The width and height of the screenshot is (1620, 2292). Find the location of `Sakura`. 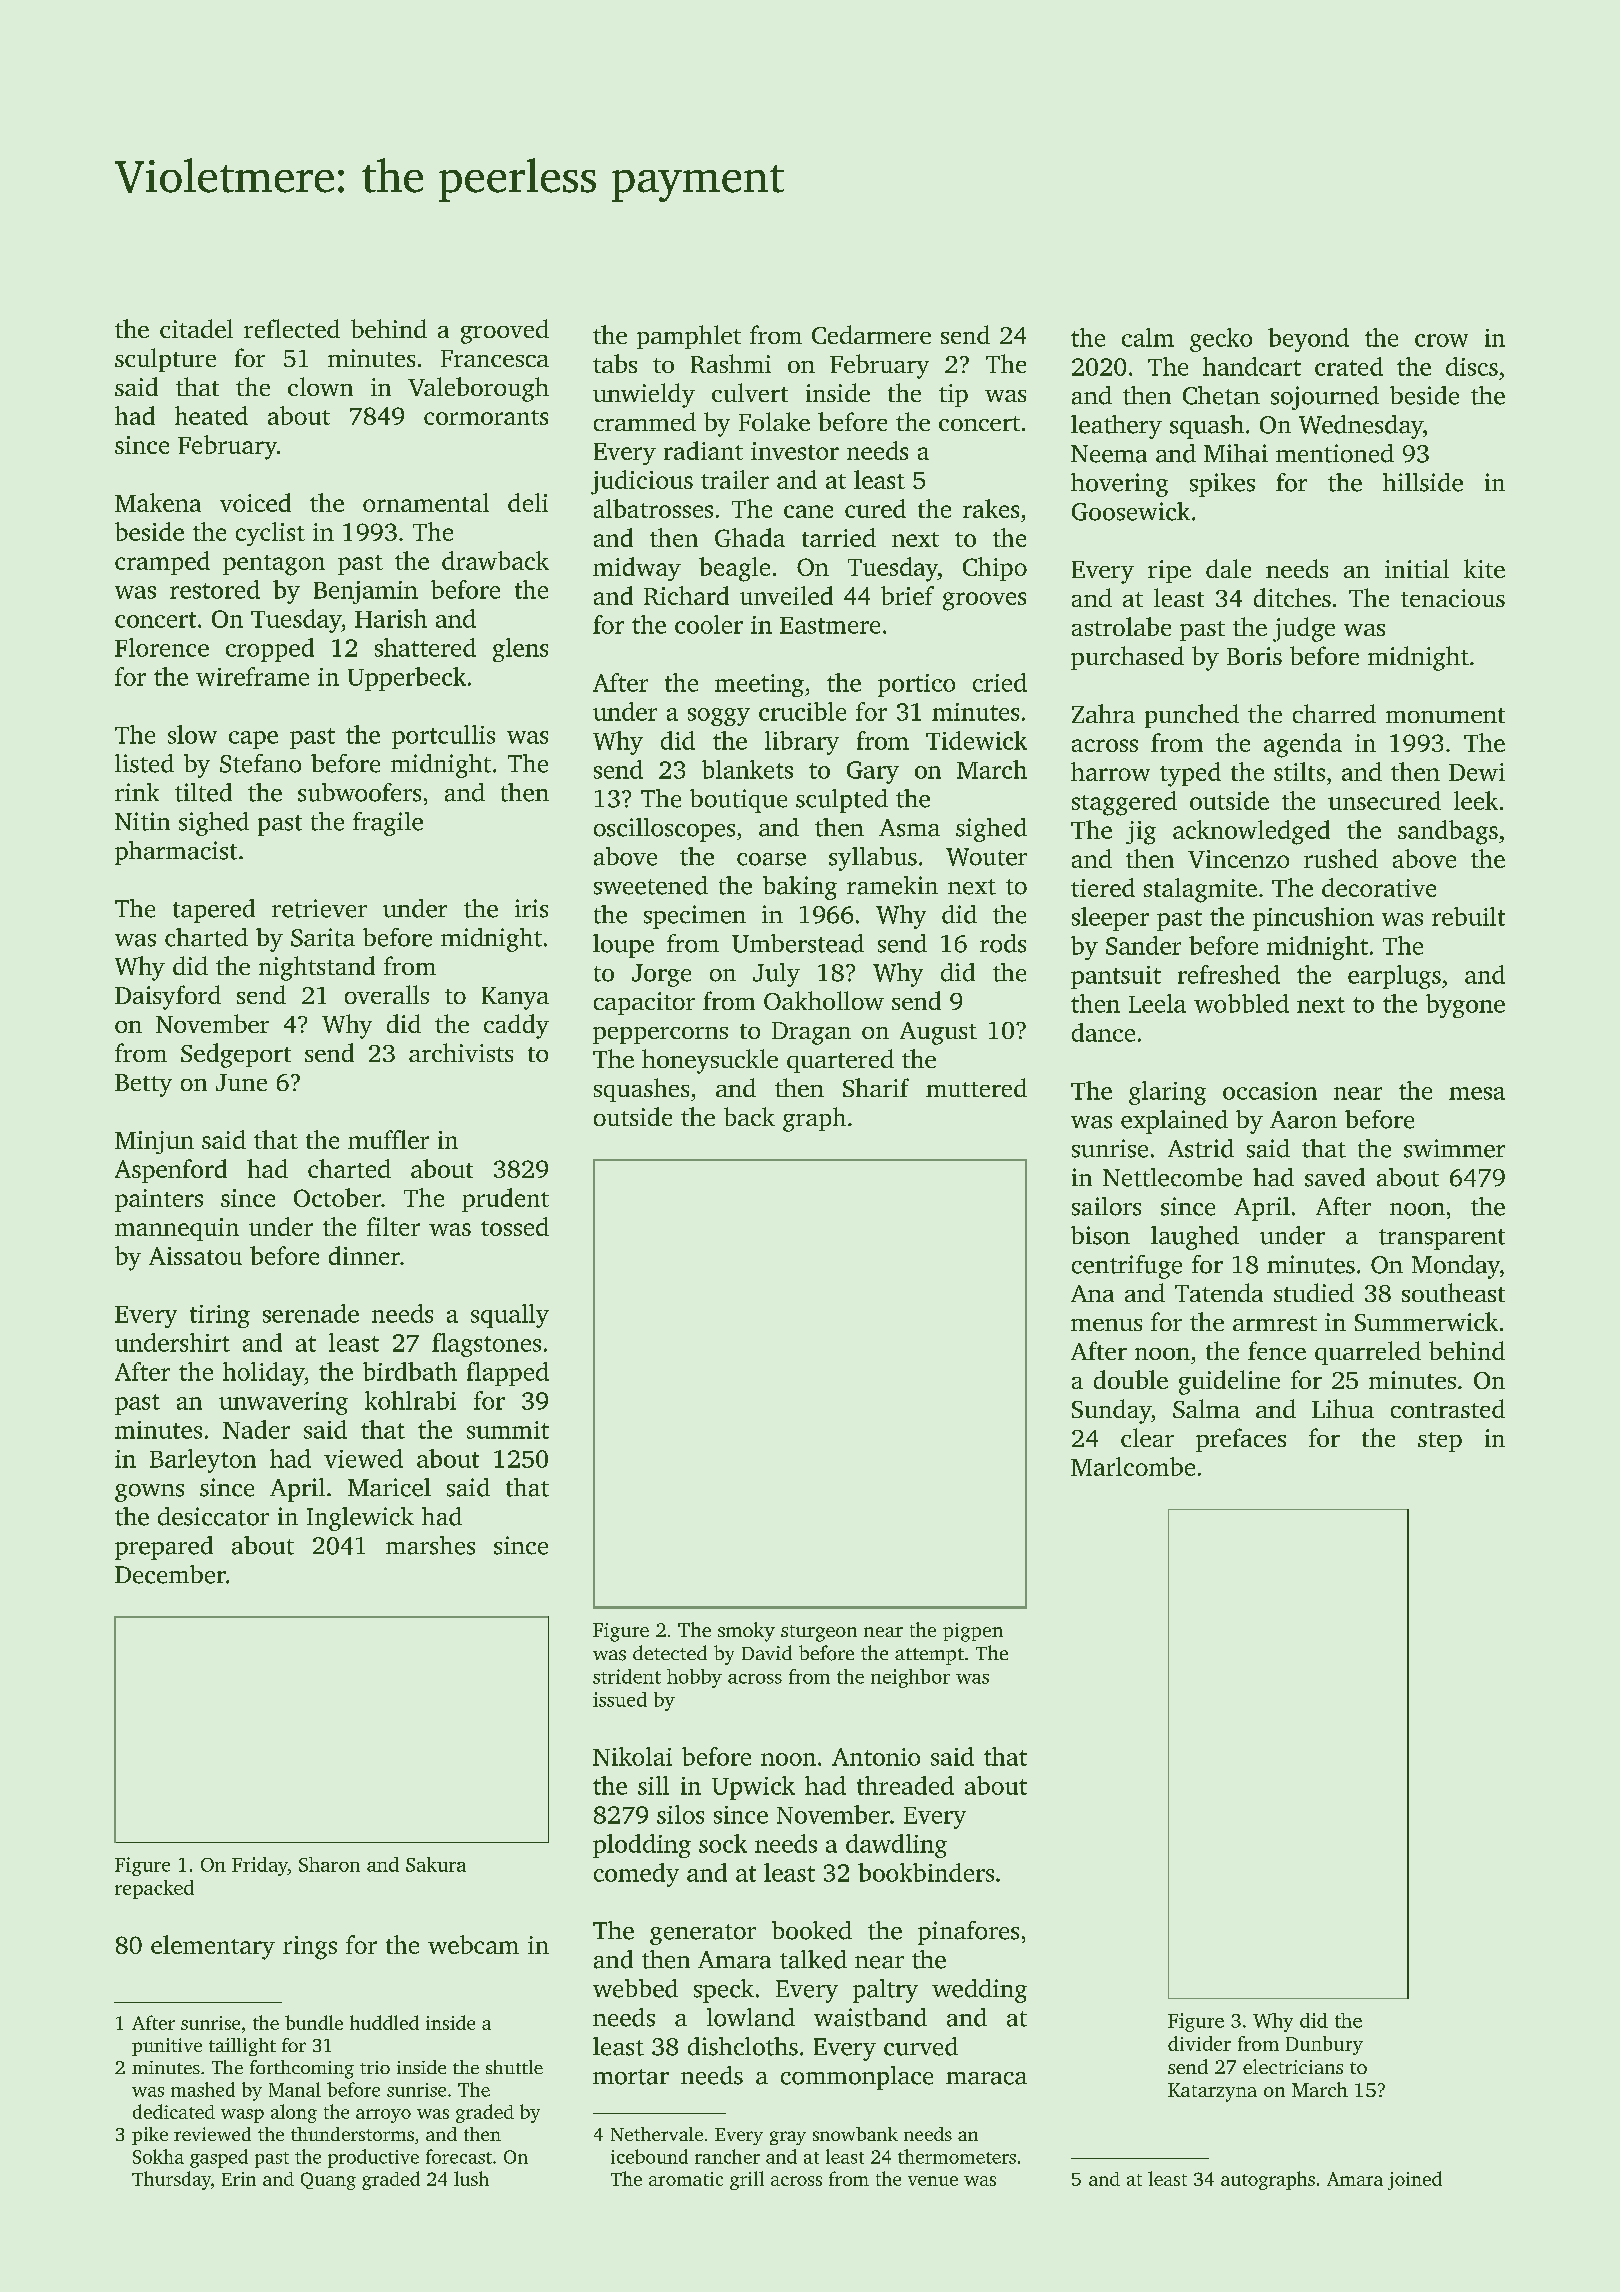

Sakura is located at coordinates (436, 1864).
